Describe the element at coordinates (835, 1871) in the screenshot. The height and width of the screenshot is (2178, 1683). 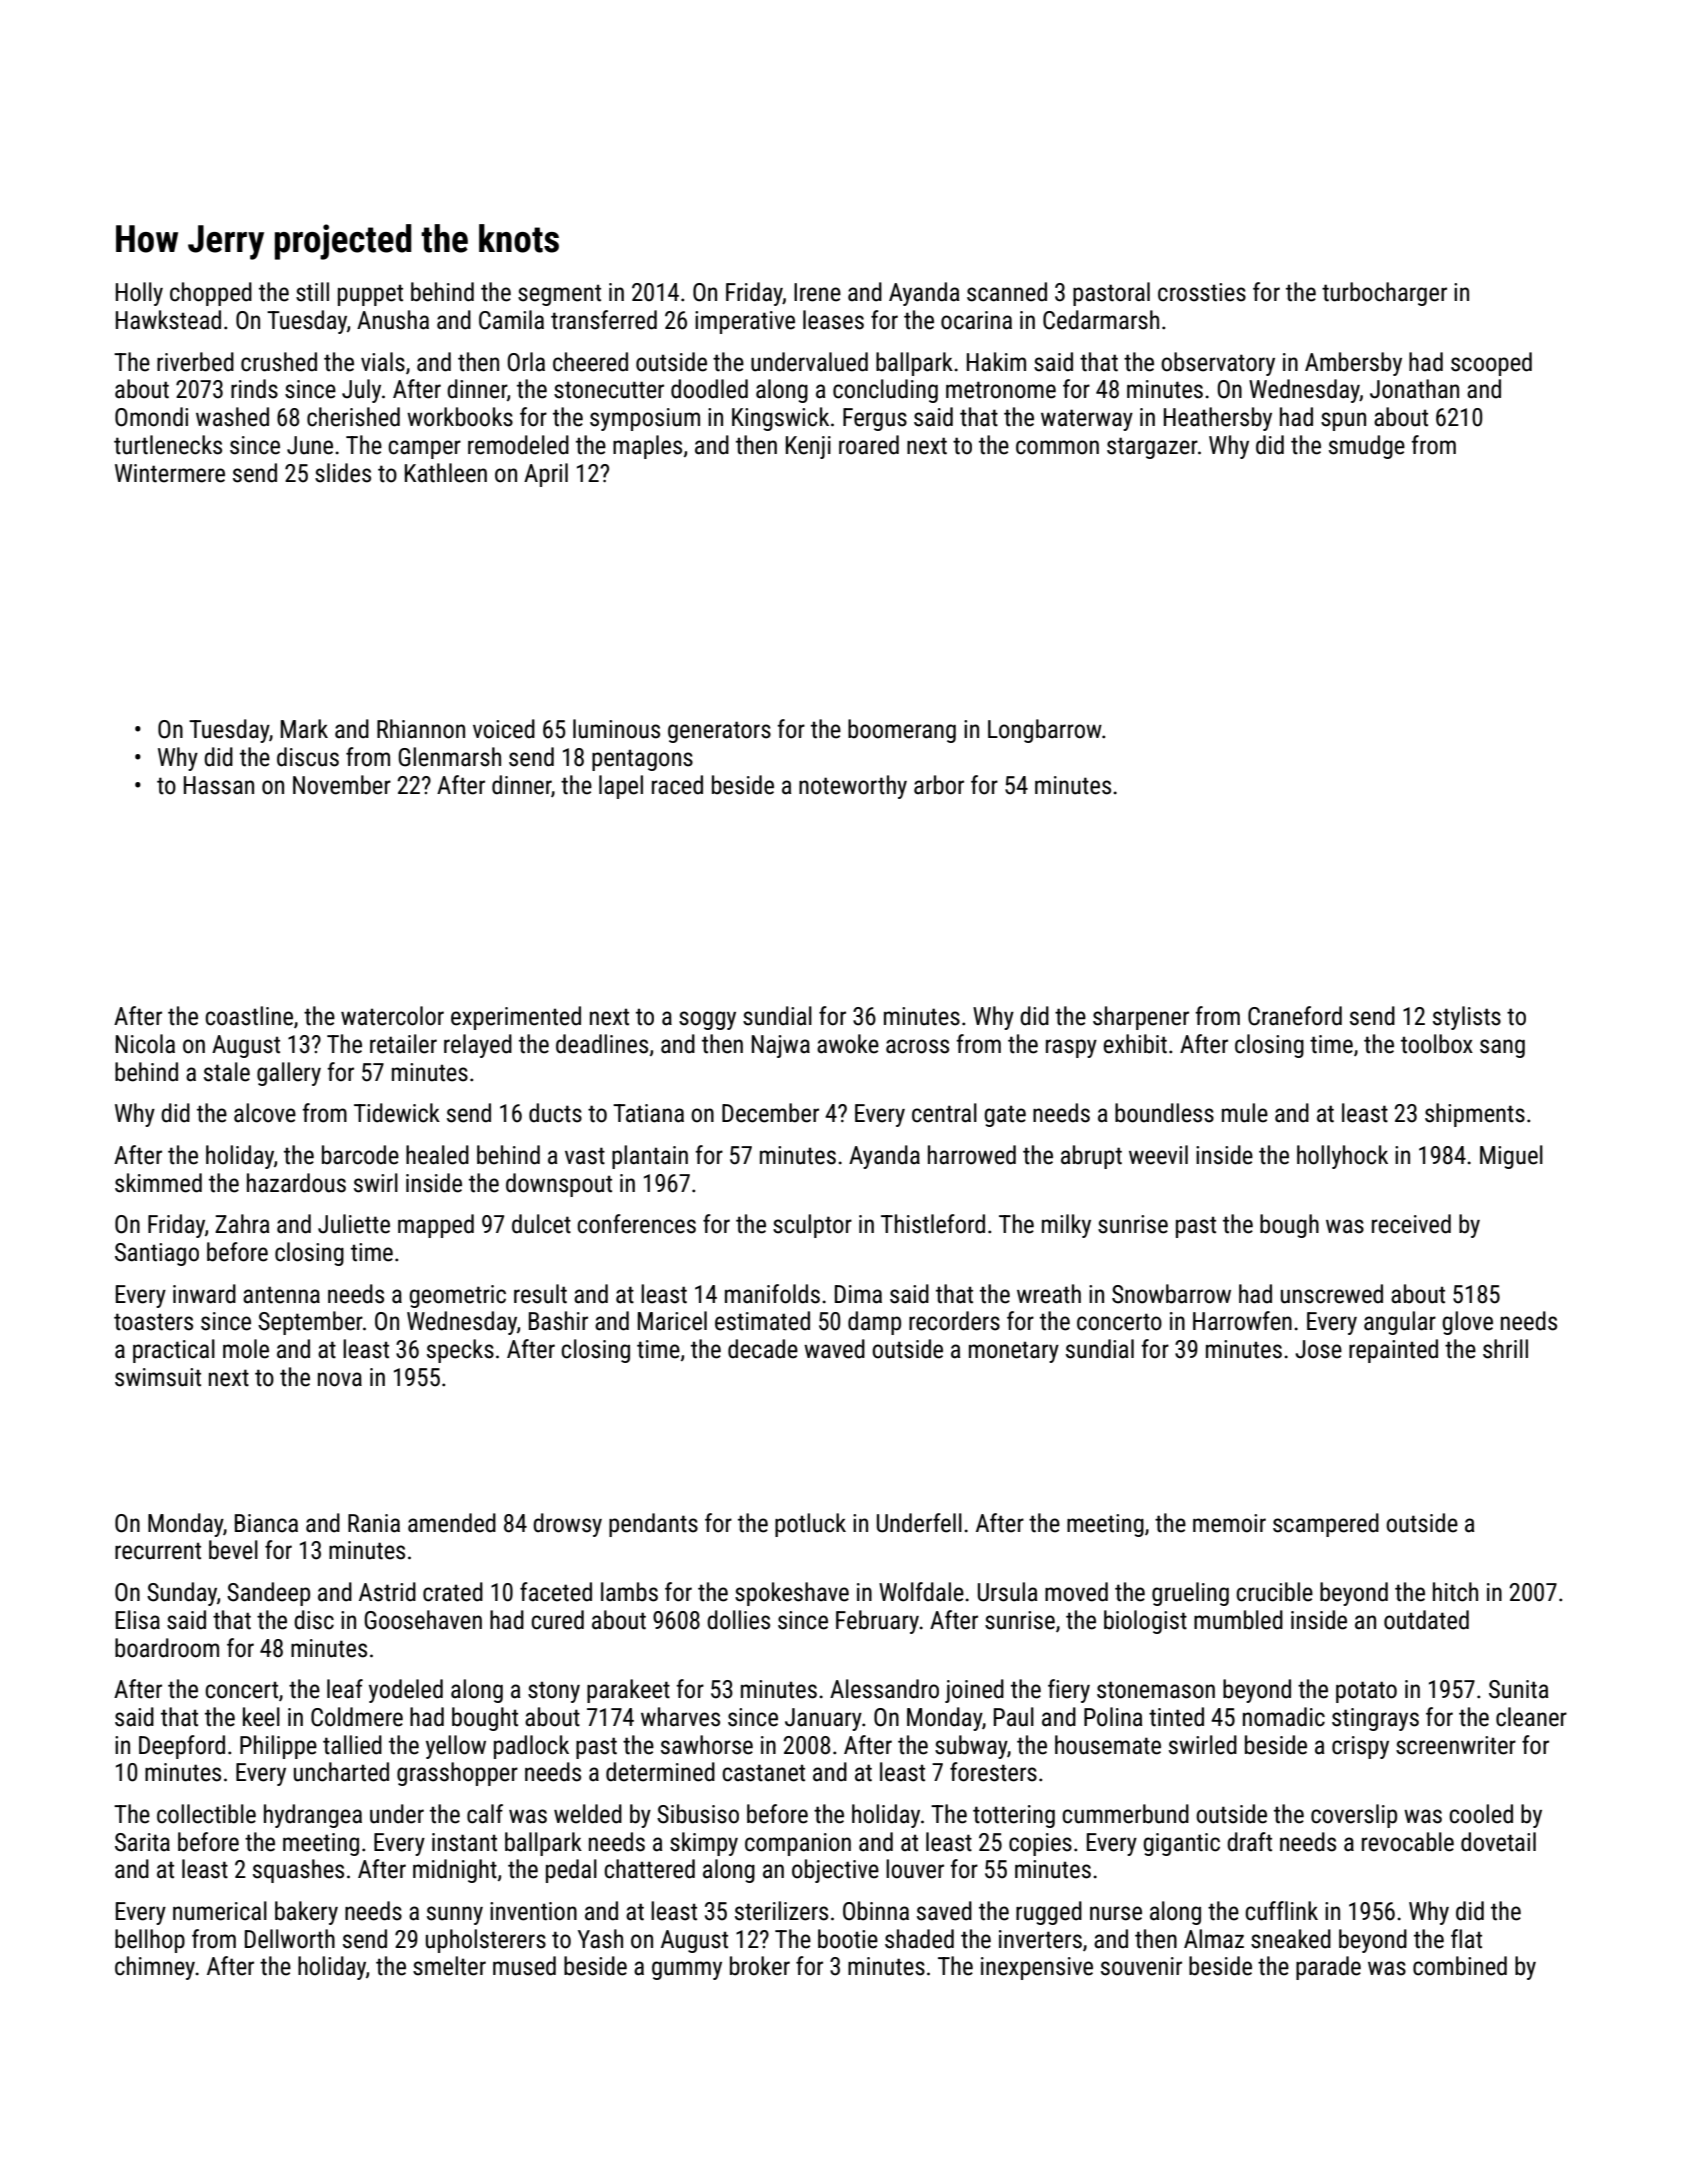
I see `objective` at that location.
